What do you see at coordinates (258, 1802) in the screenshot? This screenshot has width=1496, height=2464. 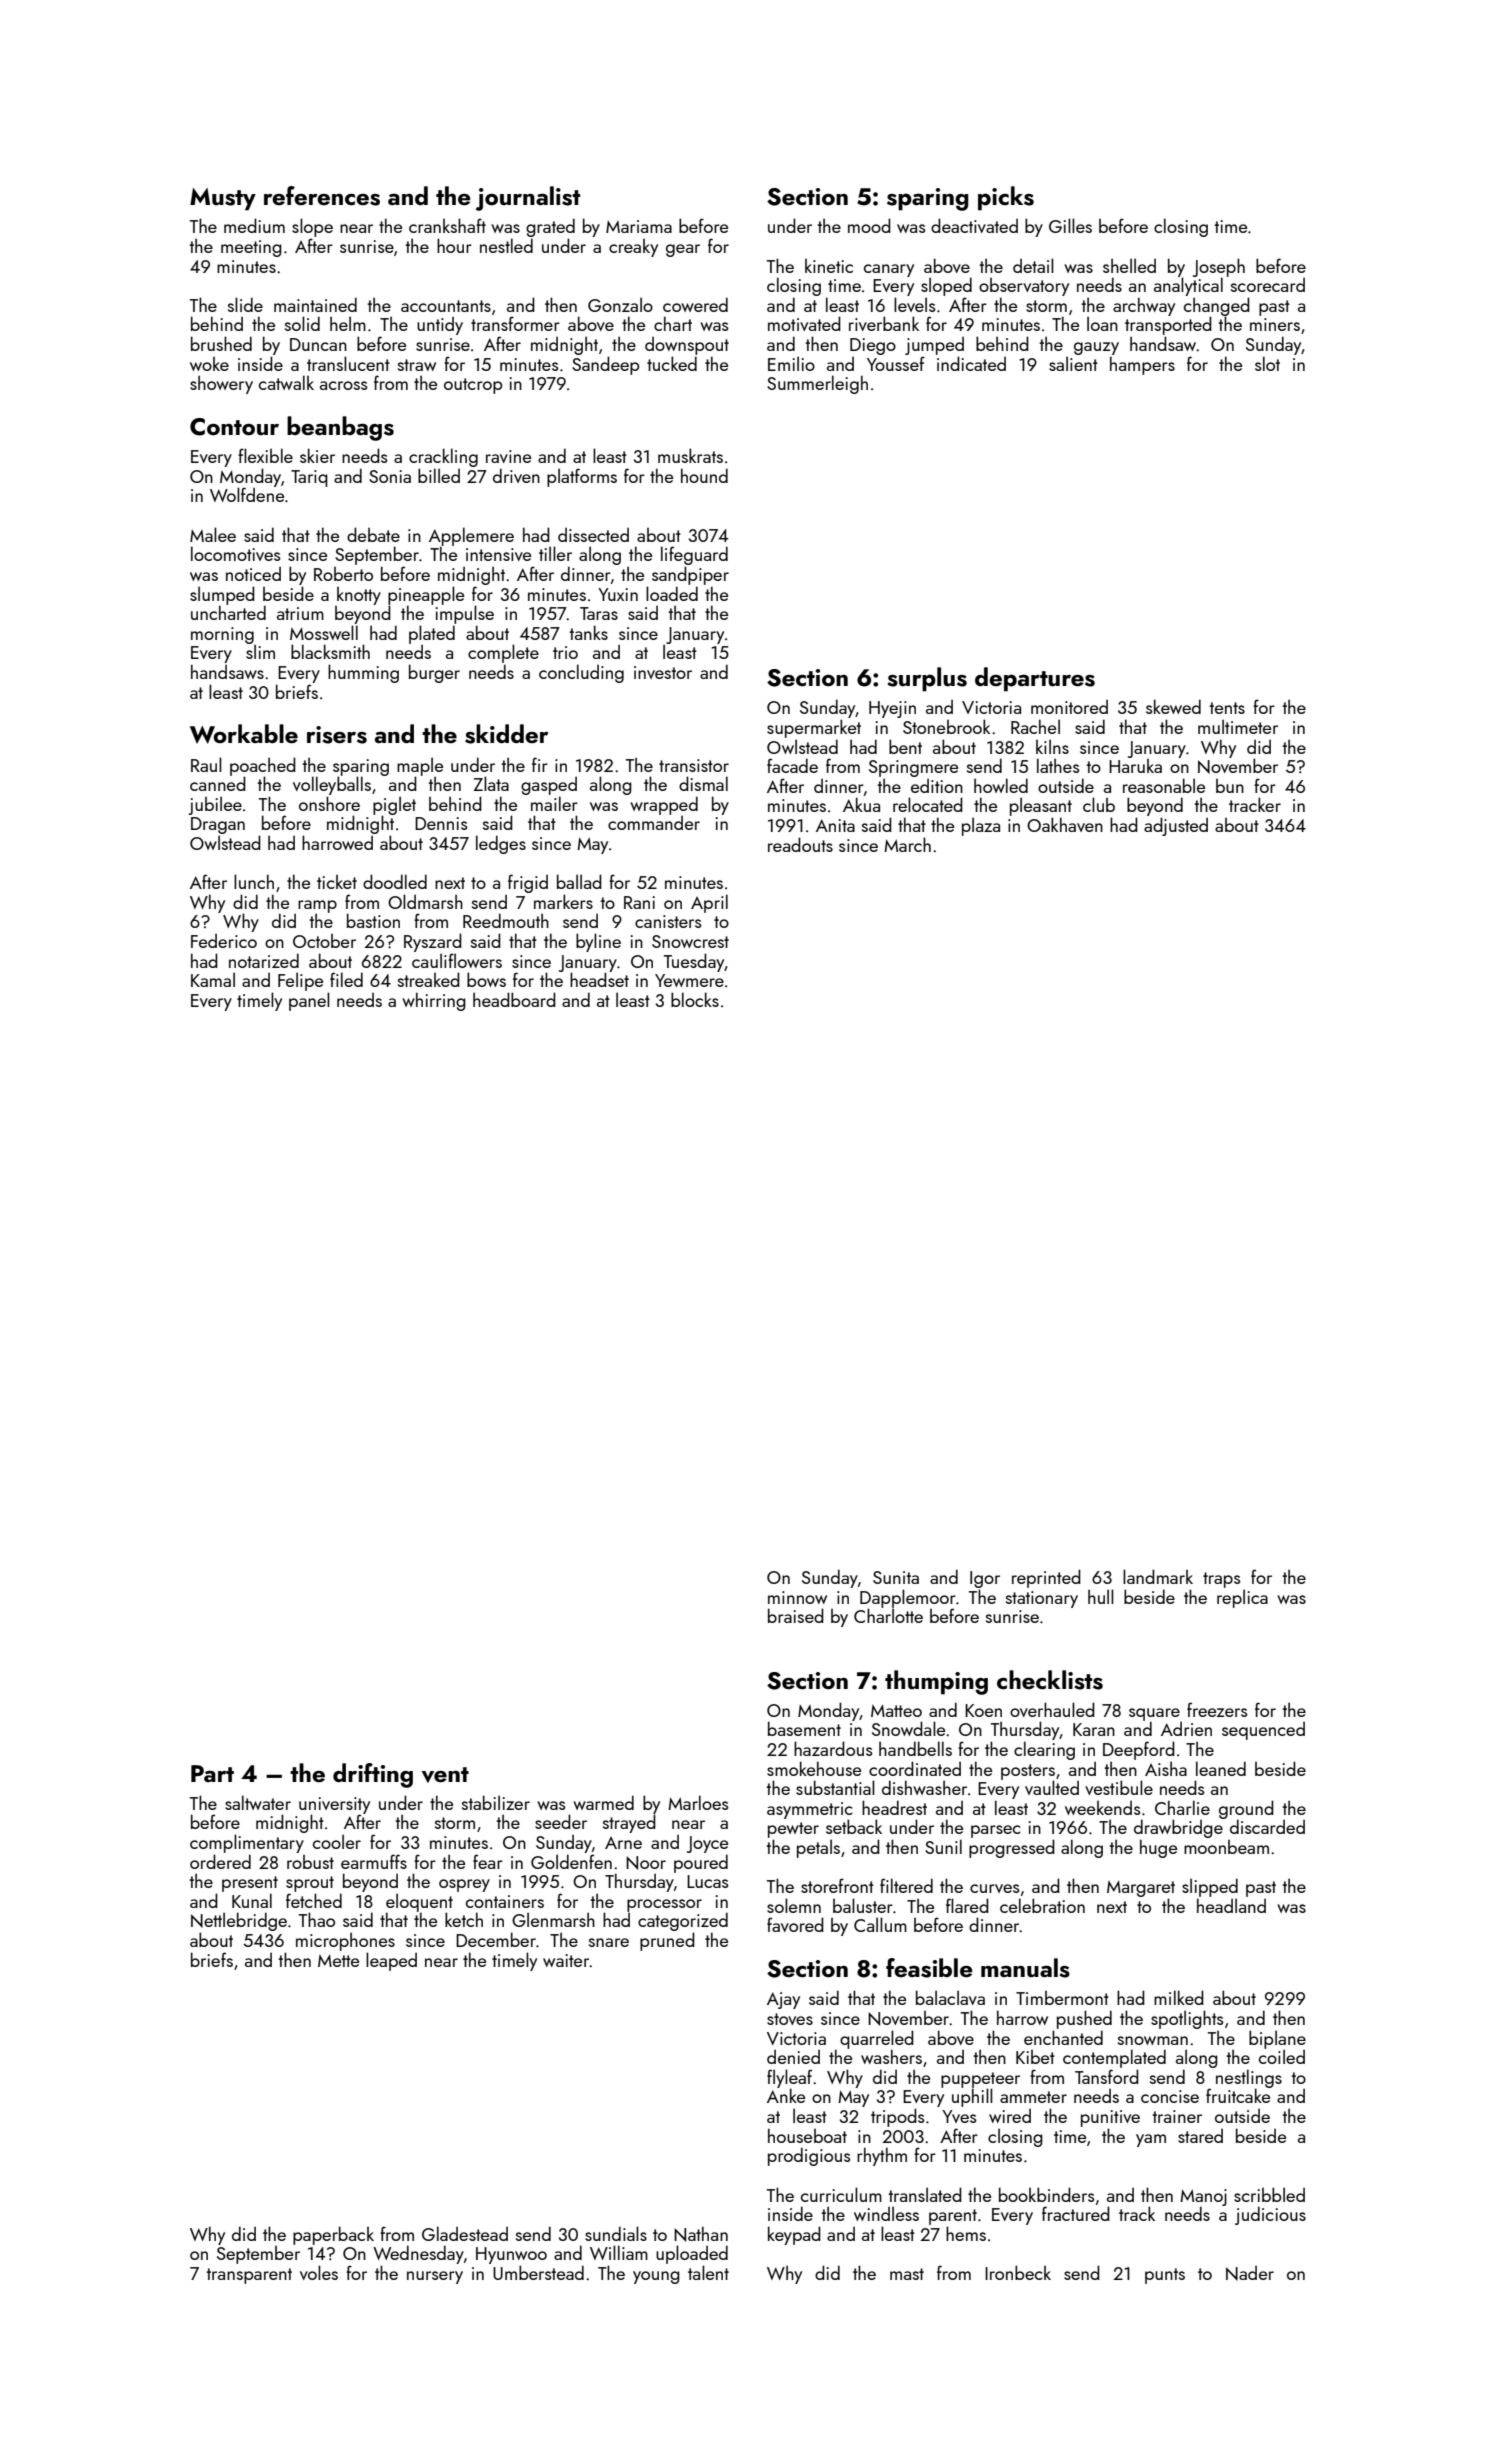 I see `saltwater` at bounding box center [258, 1802].
